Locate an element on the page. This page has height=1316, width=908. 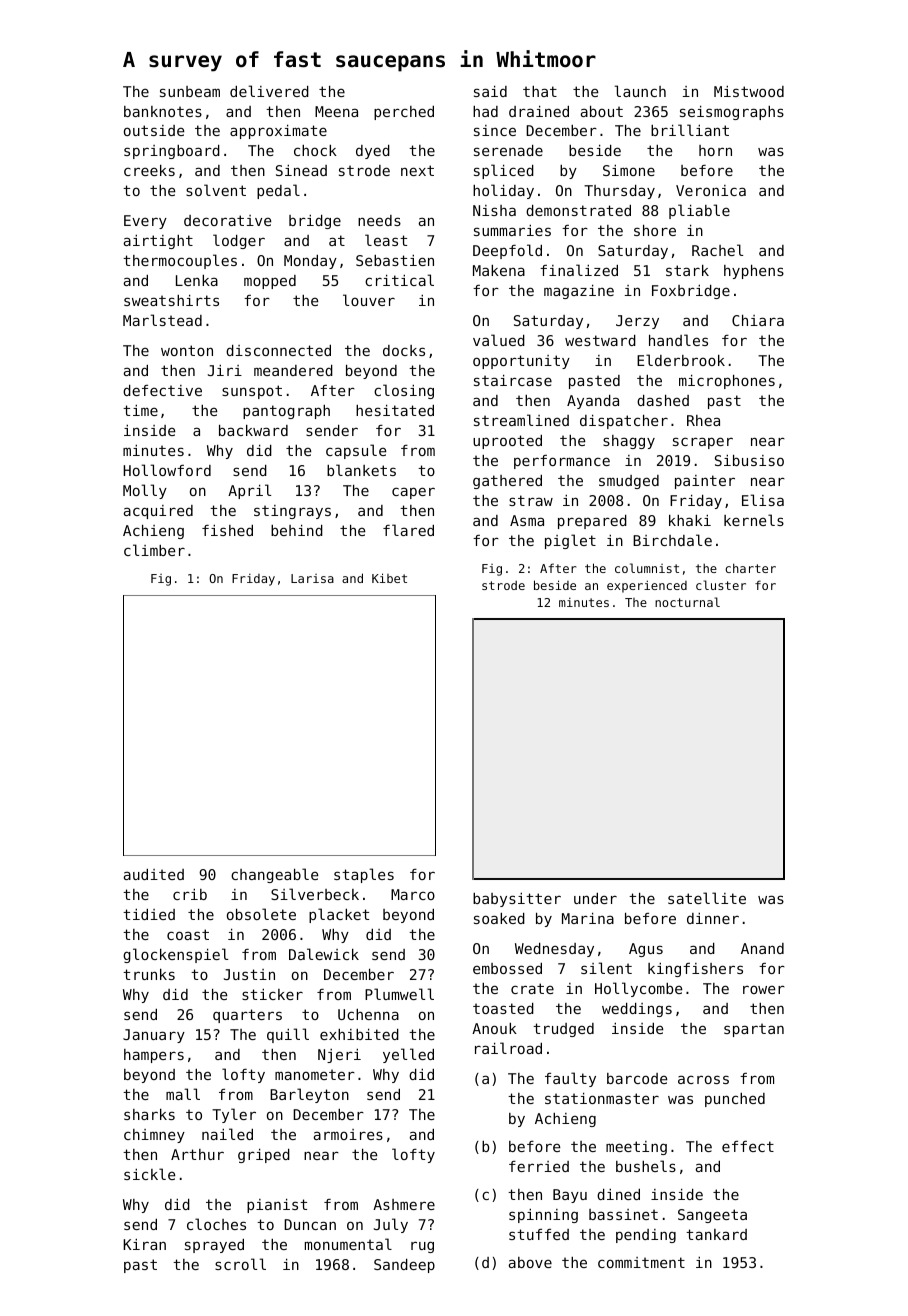
experienced is located at coordinates (647, 586).
